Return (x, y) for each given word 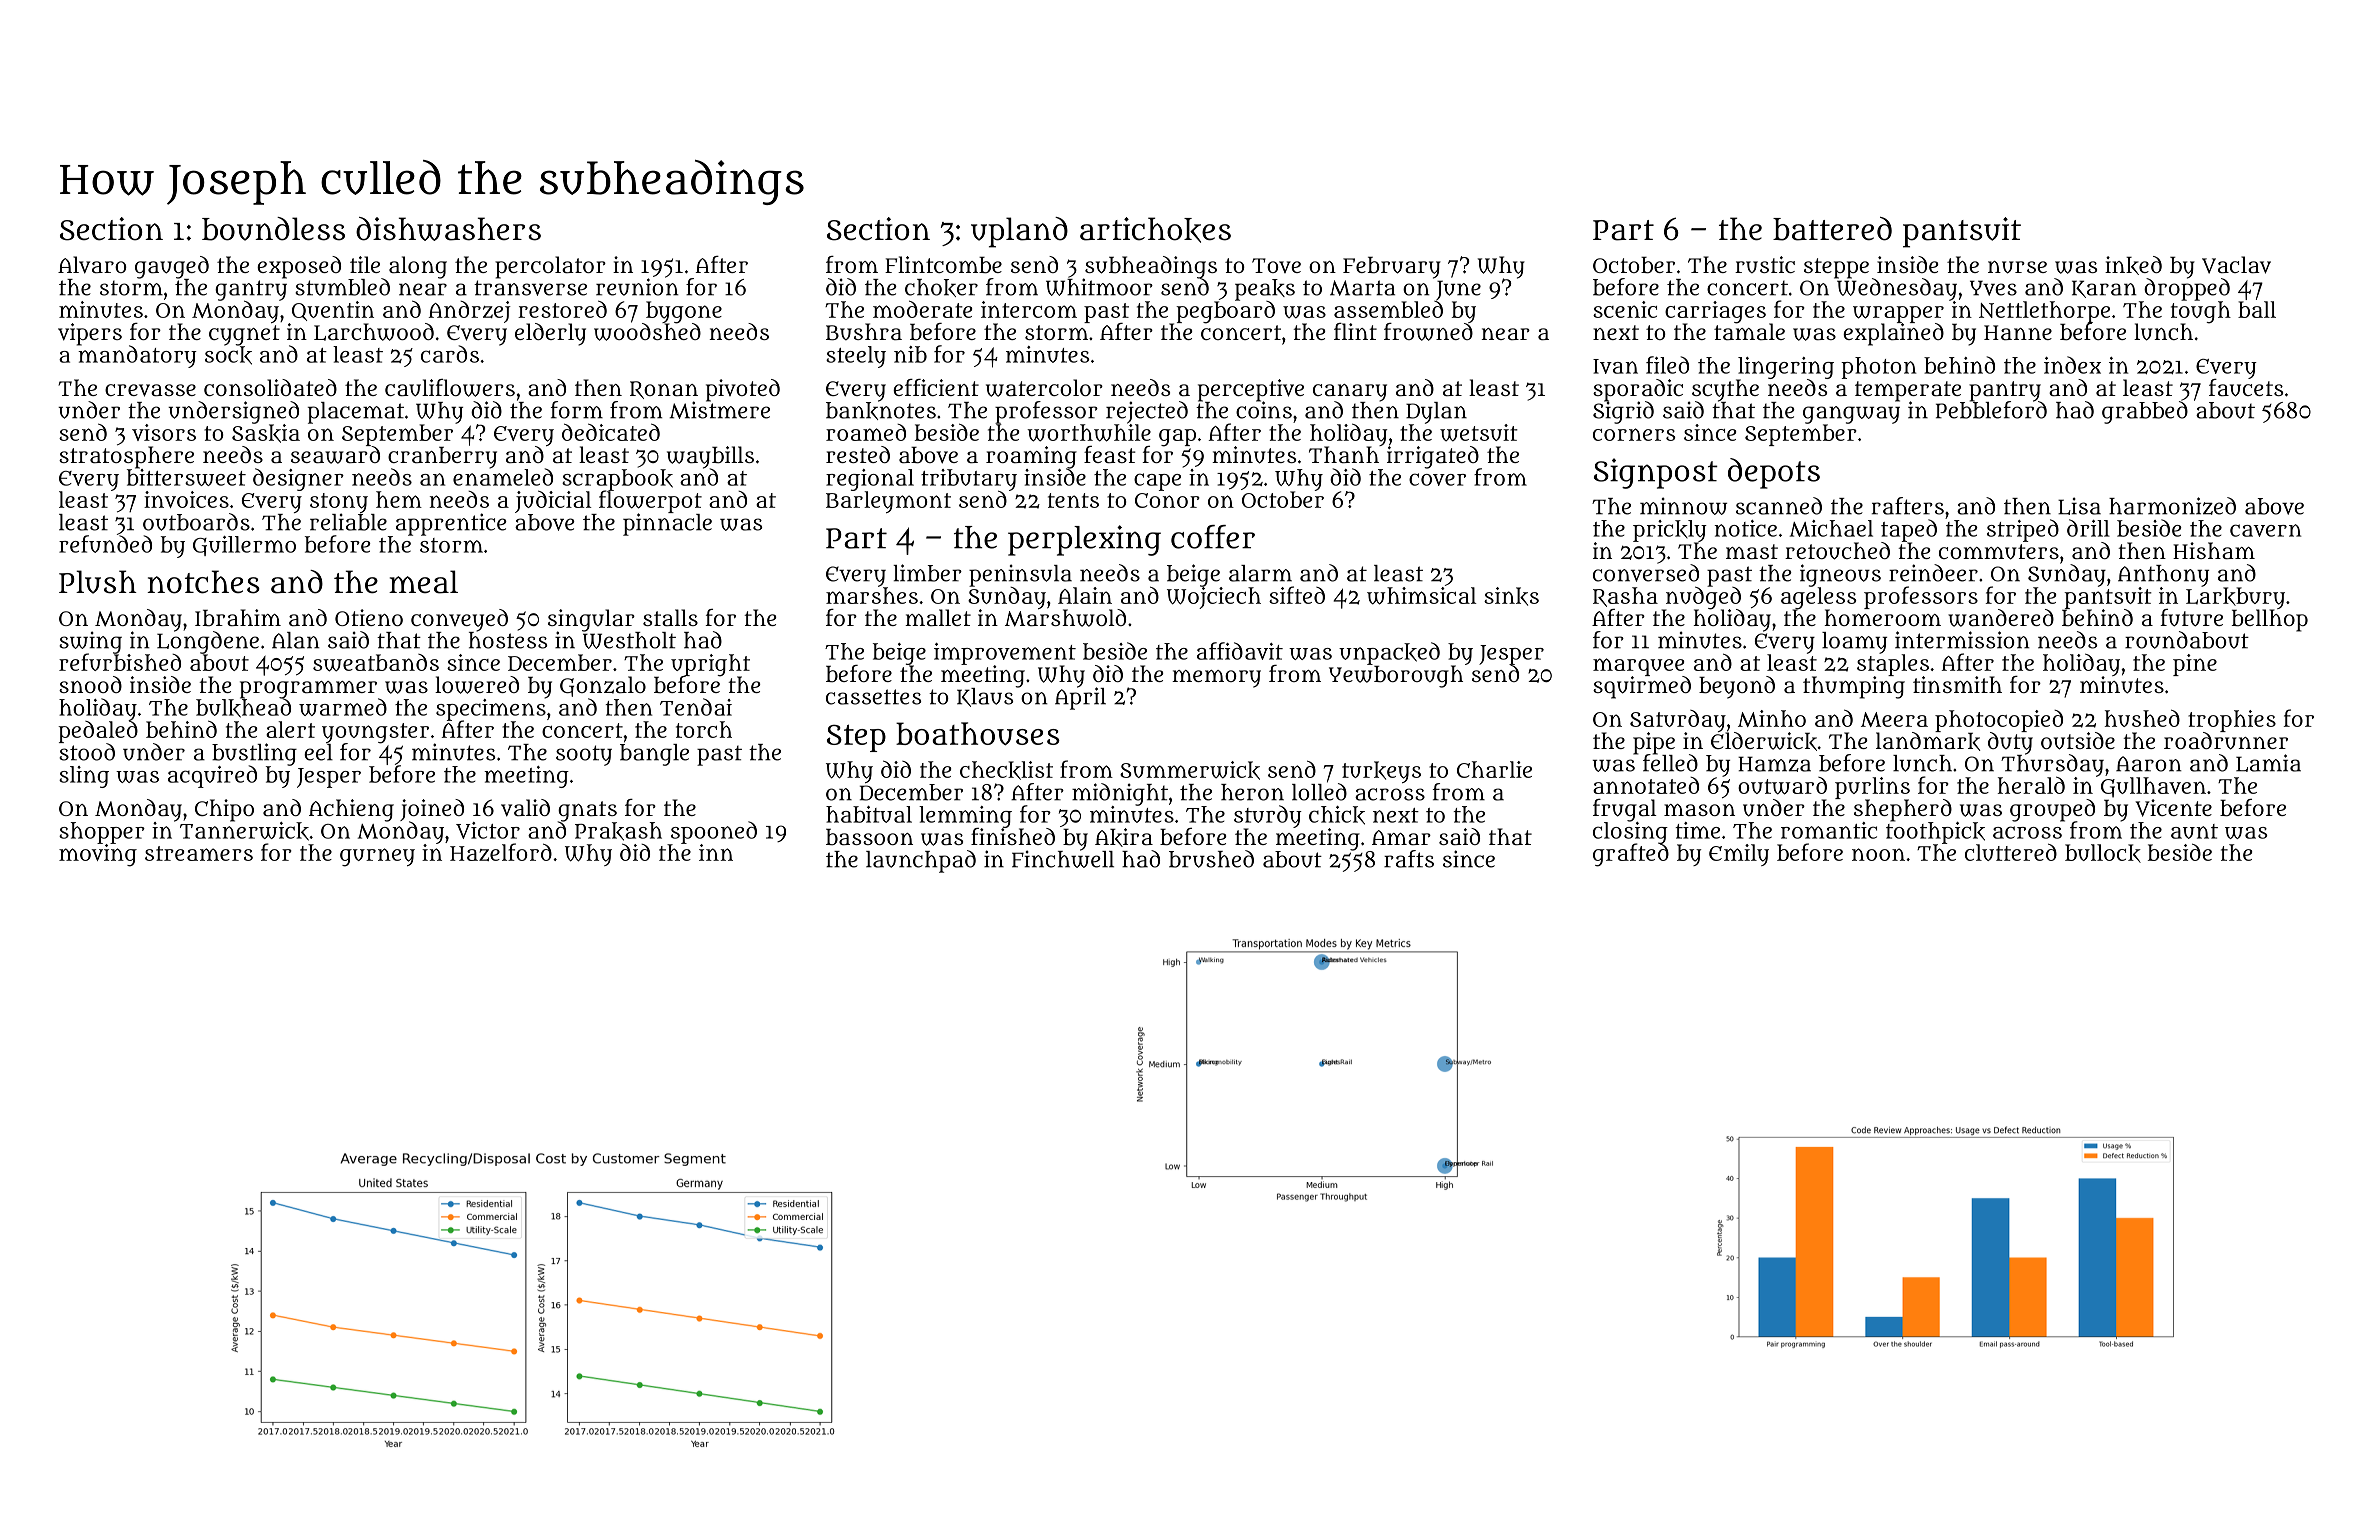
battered (1832, 229)
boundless (273, 229)
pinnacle (667, 524)
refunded (105, 544)
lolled (1319, 792)
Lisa (2079, 506)
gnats (587, 811)
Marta (1362, 288)
